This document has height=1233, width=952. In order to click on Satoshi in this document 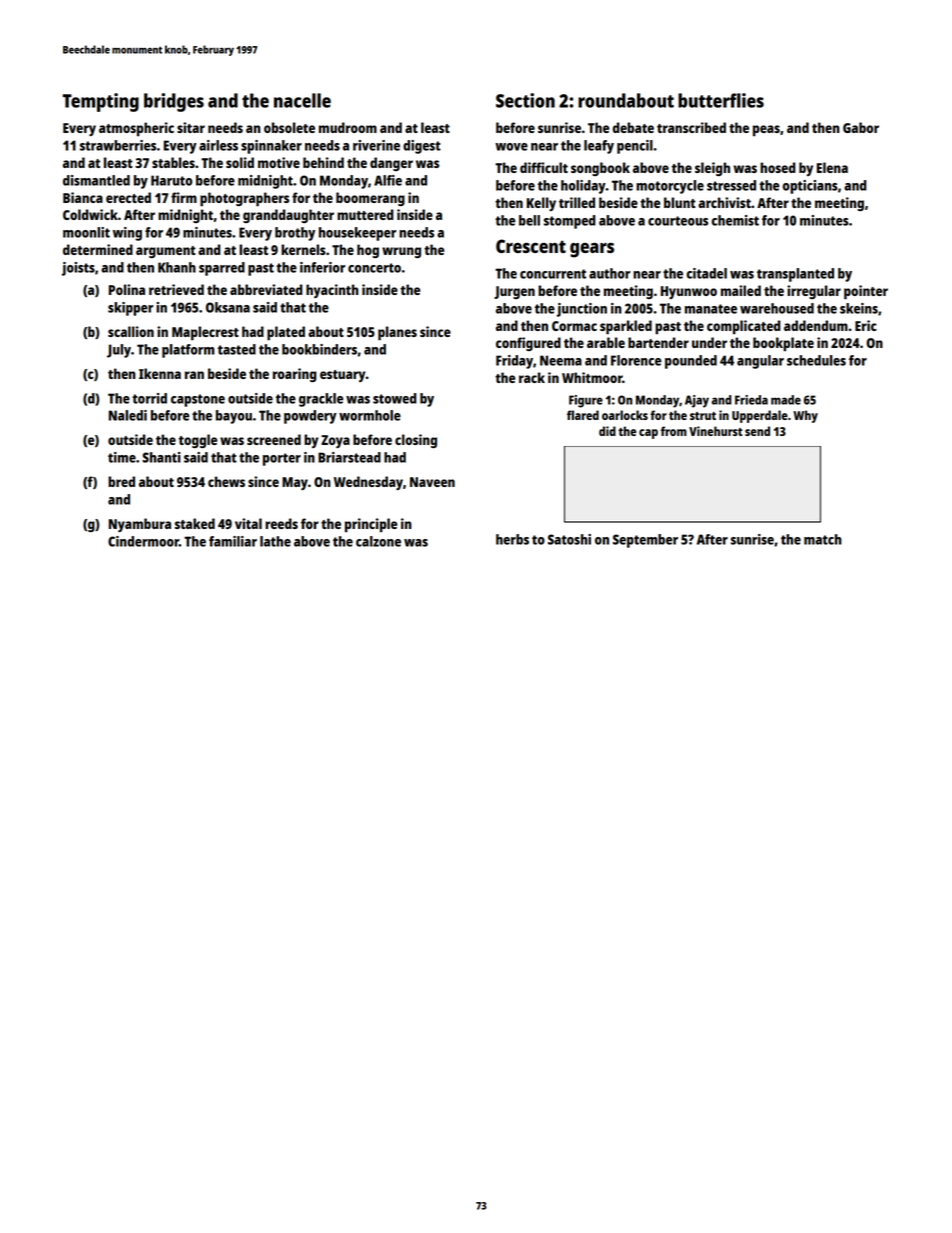, I will do `click(569, 539)`.
